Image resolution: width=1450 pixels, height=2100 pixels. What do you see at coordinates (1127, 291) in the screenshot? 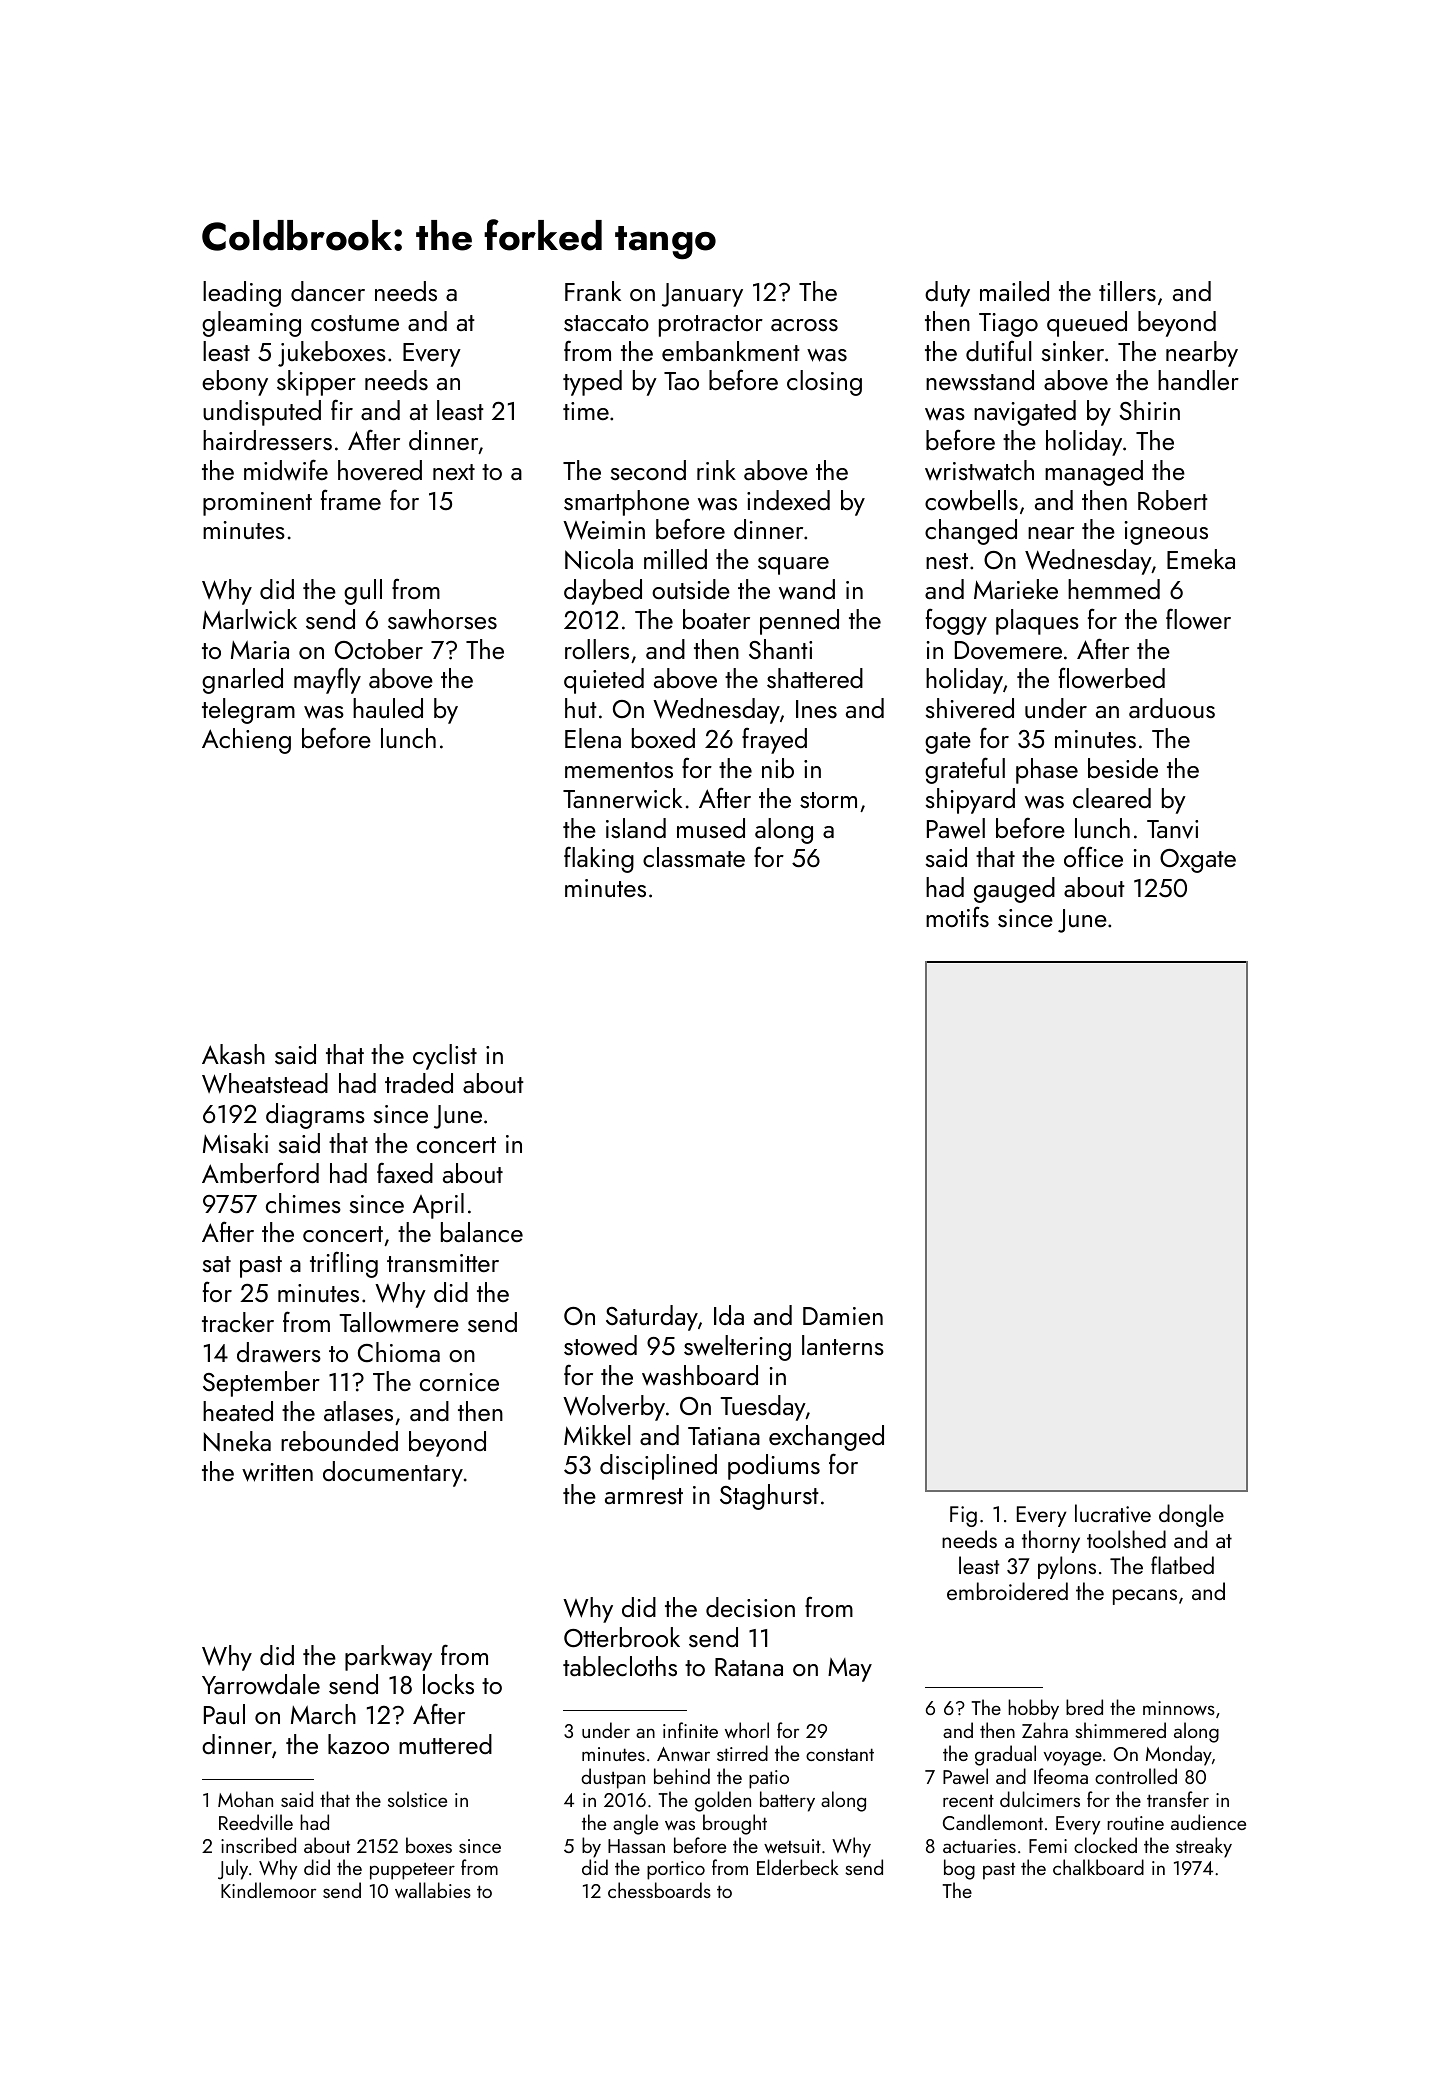
I see `tillers` at bounding box center [1127, 291].
